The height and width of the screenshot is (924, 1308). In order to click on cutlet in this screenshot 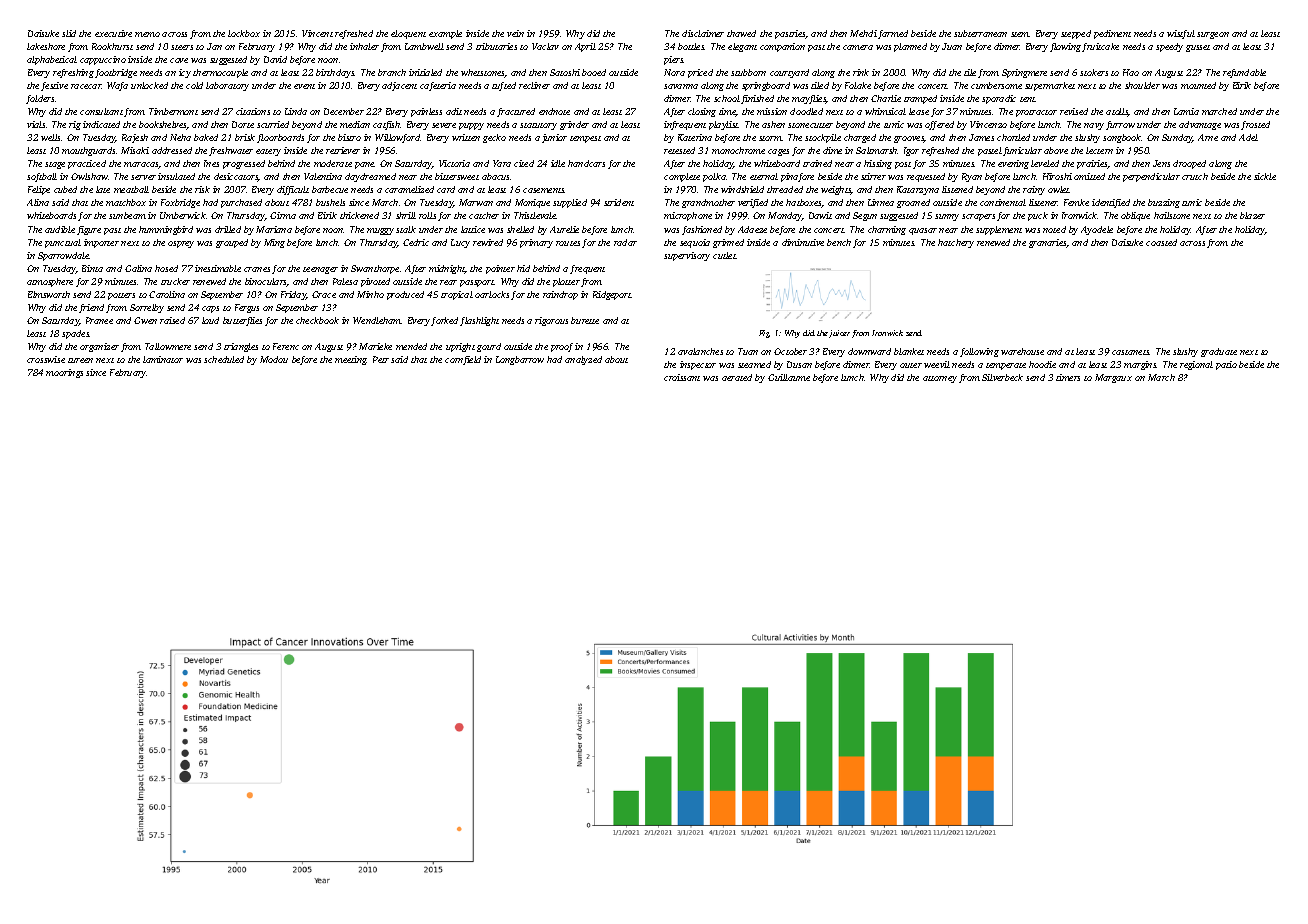, I will do `click(724, 255)`.
